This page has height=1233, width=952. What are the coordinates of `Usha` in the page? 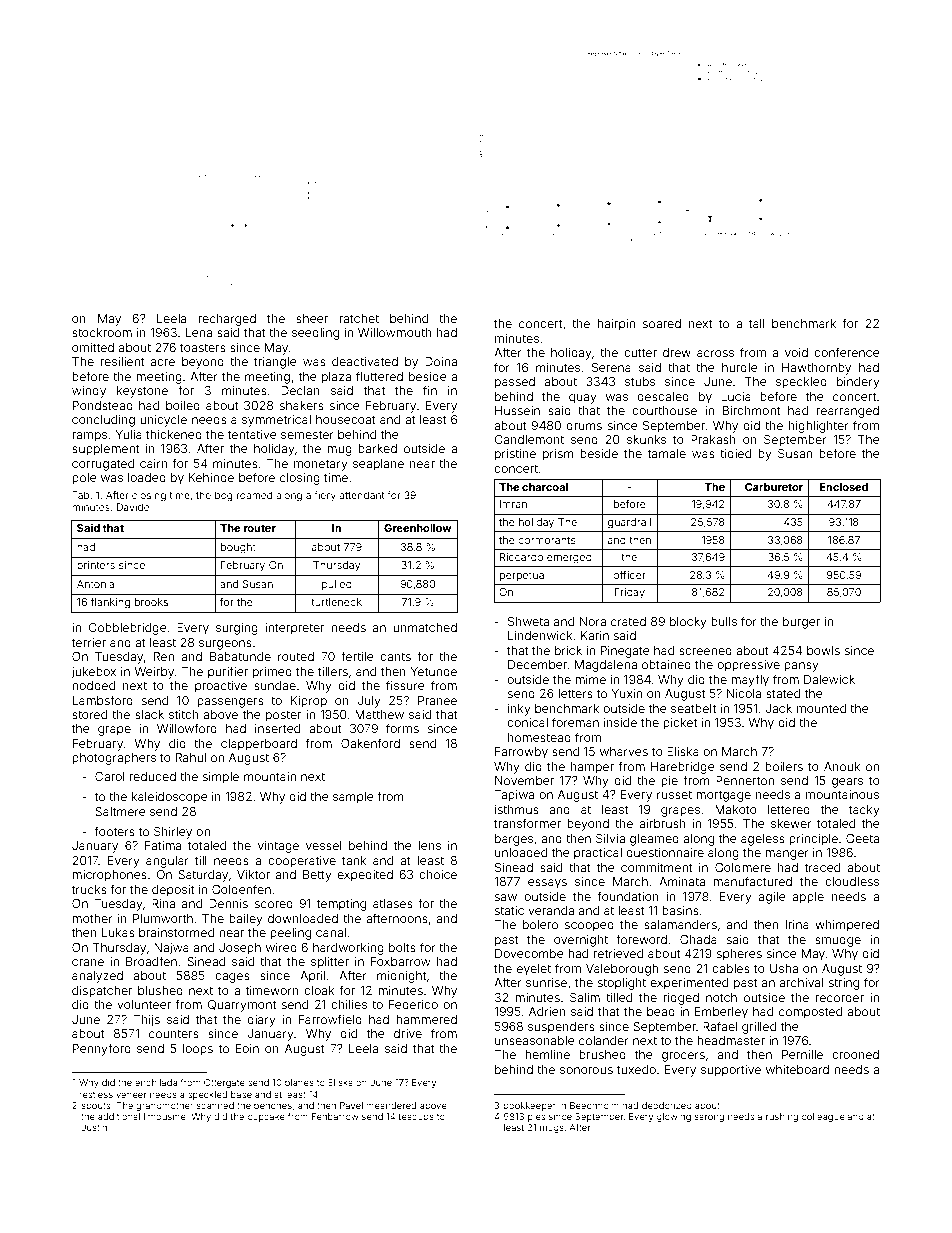 It's located at (784, 968).
